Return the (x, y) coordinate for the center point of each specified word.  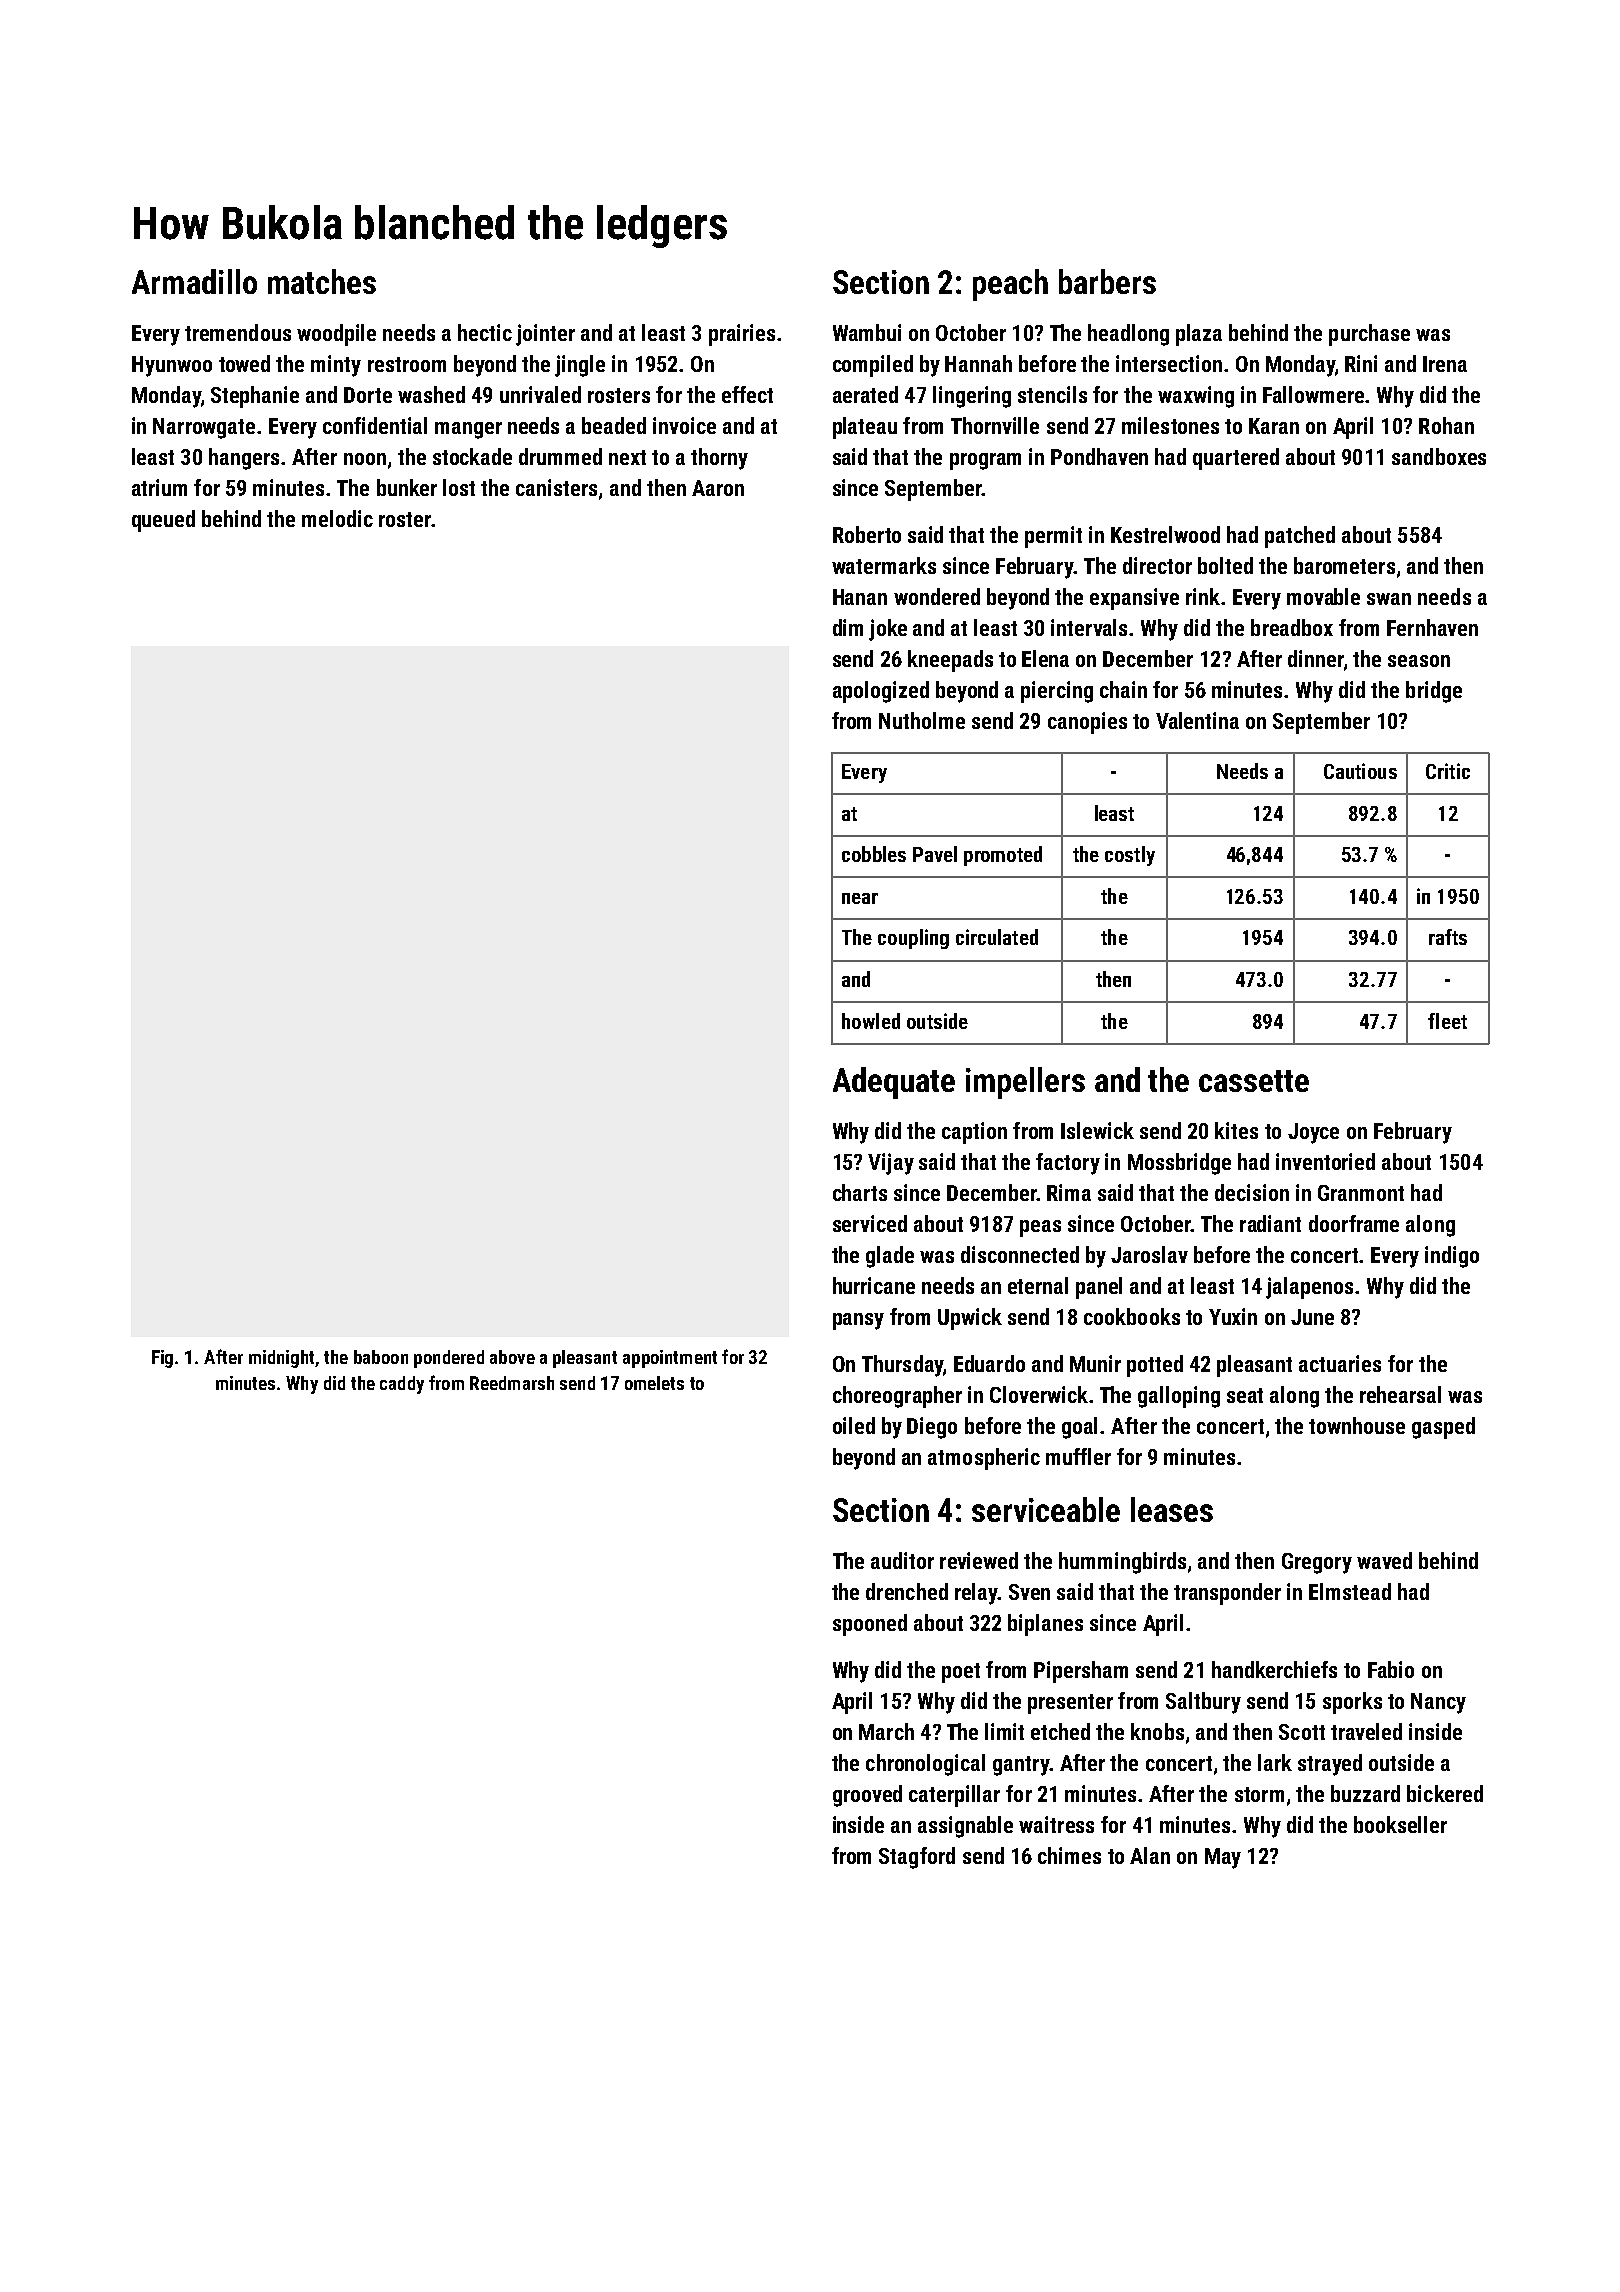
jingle (580, 366)
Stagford (917, 1858)
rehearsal (1400, 1394)
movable (1323, 596)
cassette (1254, 1081)
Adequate (894, 1083)
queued (163, 521)
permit (1053, 537)
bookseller (1400, 1824)
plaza (1199, 335)
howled (871, 1021)
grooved (867, 1796)
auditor (902, 1560)
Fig (162, 1359)
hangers (244, 459)
